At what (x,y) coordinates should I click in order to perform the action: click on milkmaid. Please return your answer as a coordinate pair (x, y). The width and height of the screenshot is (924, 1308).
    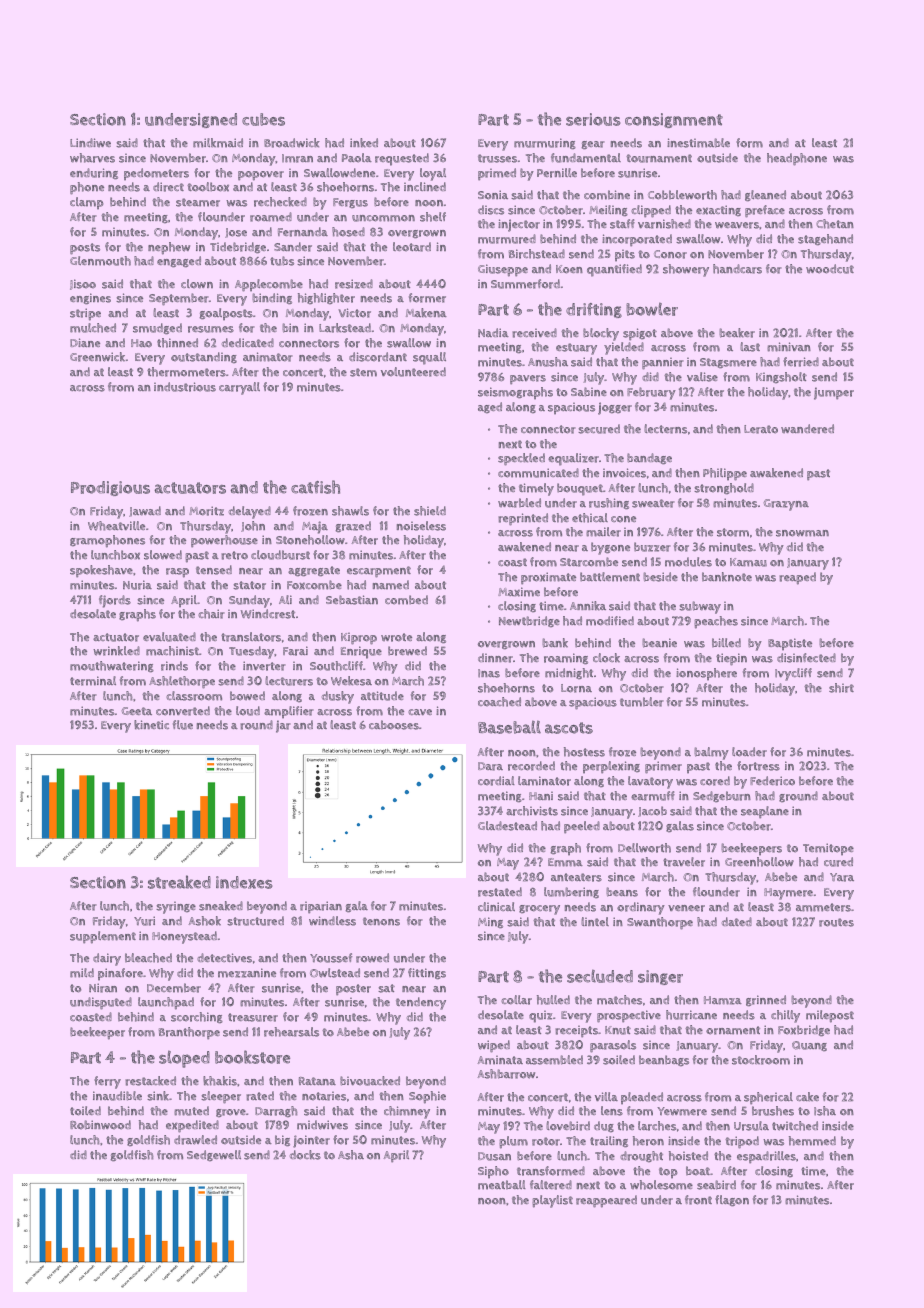
    Looking at the image, I should click on (218, 143).
